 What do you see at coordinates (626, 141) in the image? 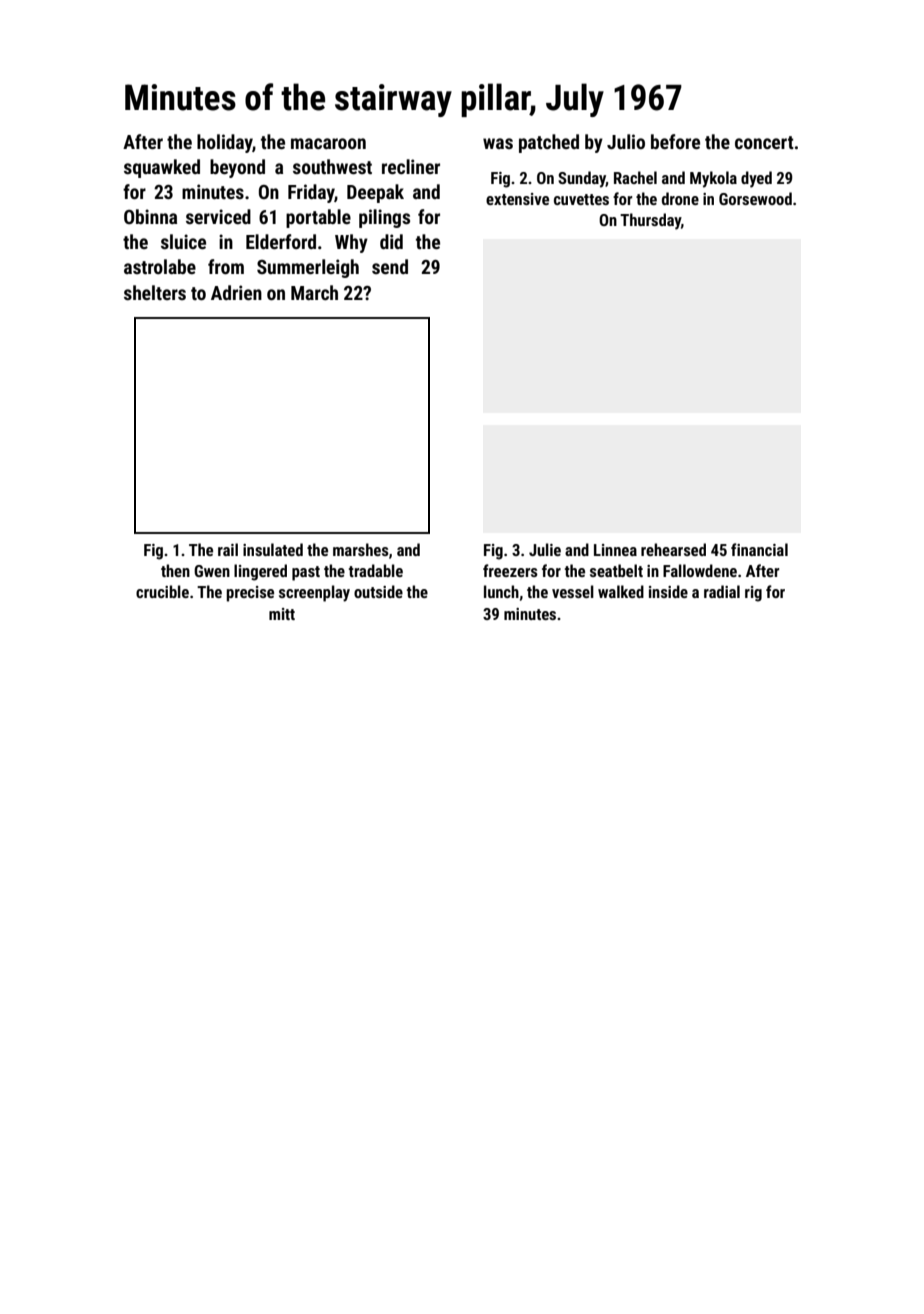
I see `Julio` at bounding box center [626, 141].
